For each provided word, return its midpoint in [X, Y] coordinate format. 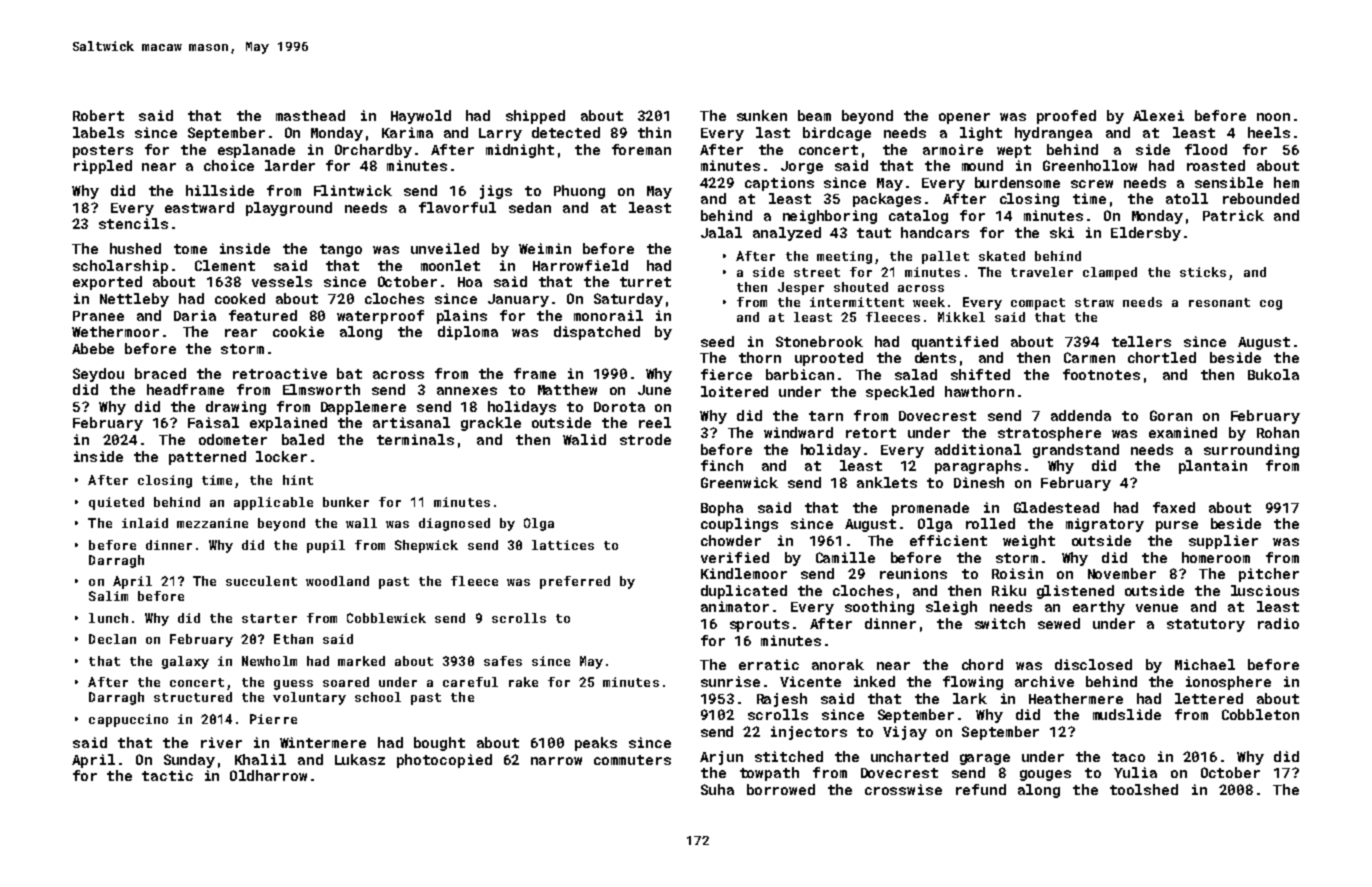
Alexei [1158, 115]
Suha [717, 789]
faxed [1174, 507]
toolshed [1144, 789]
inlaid [145, 523]
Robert [98, 115]
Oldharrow [268, 775]
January [518, 300]
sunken [762, 115]
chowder [731, 540]
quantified [955, 343]
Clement [225, 265]
